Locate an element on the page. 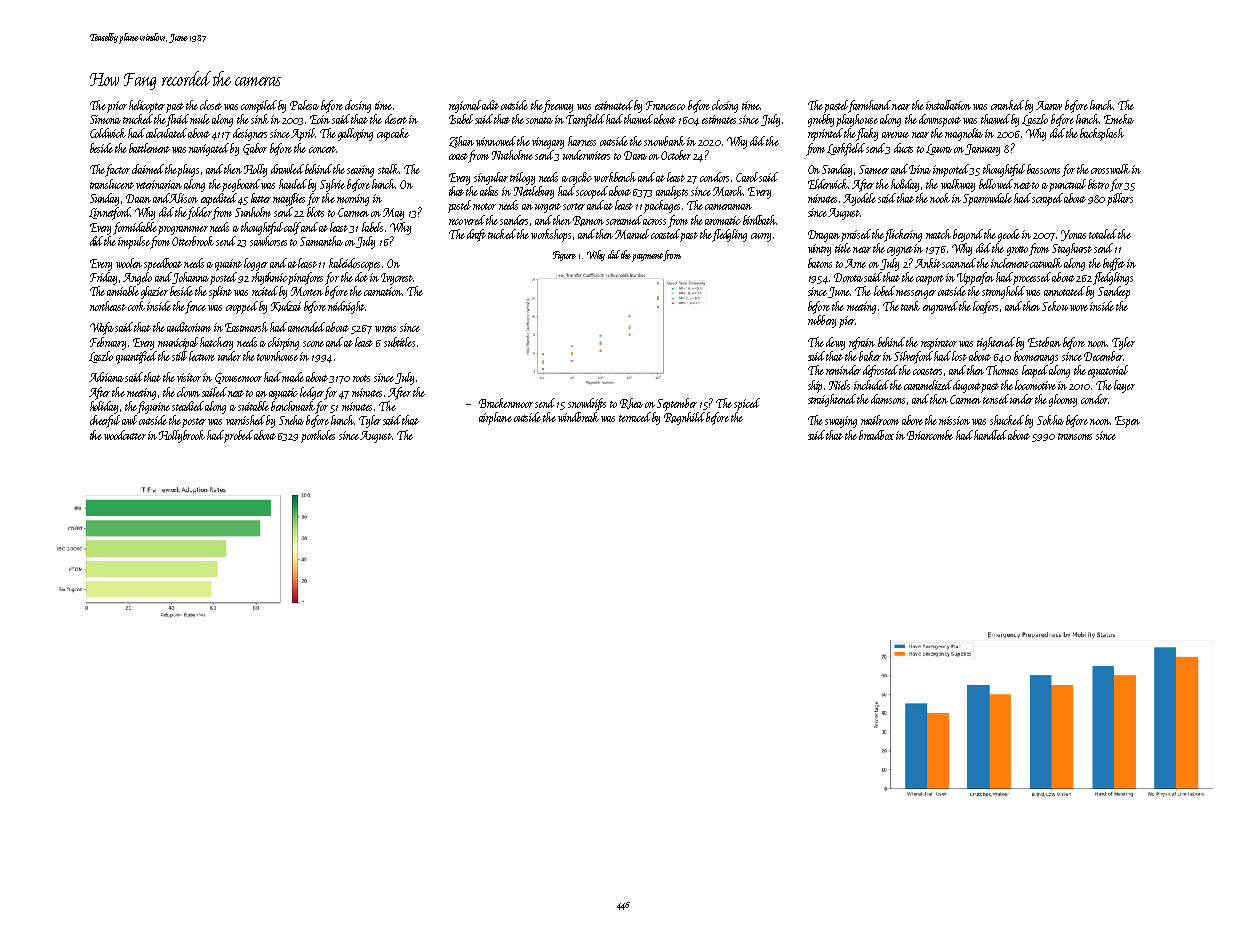 The width and height of the document is (1233, 952). backsplash is located at coordinates (1102, 134).
